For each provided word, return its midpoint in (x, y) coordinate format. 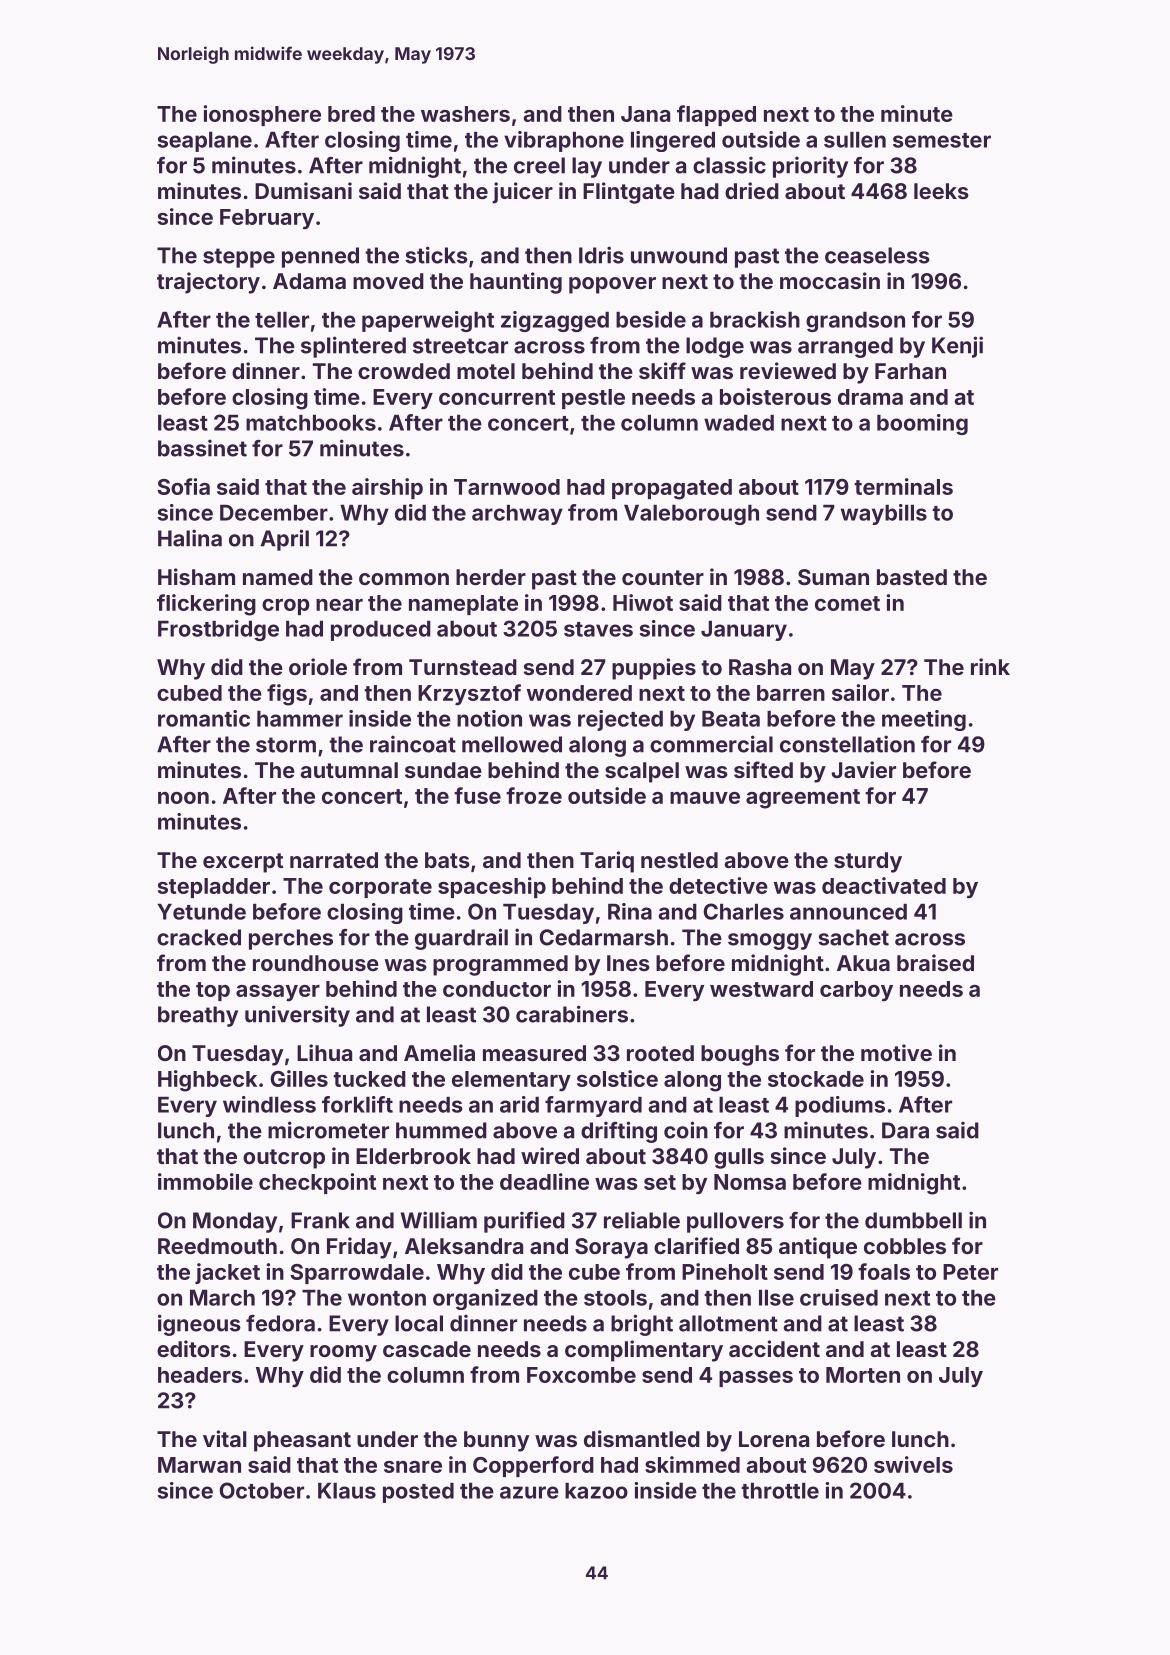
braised (935, 962)
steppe (239, 258)
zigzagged (555, 321)
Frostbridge (218, 630)
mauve (705, 798)
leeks (941, 191)
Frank (320, 1220)
